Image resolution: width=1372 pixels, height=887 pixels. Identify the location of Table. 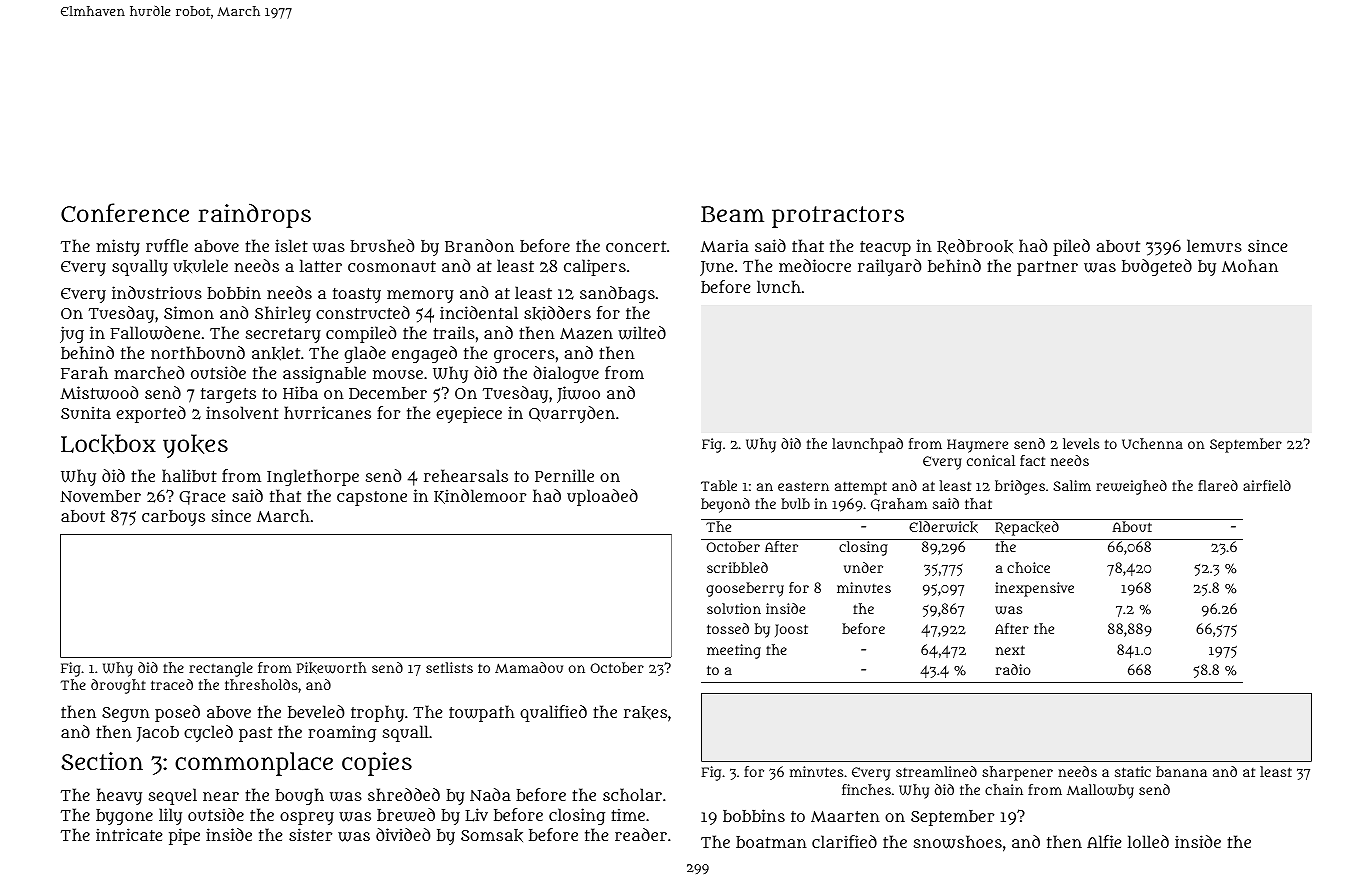
(719, 485).
